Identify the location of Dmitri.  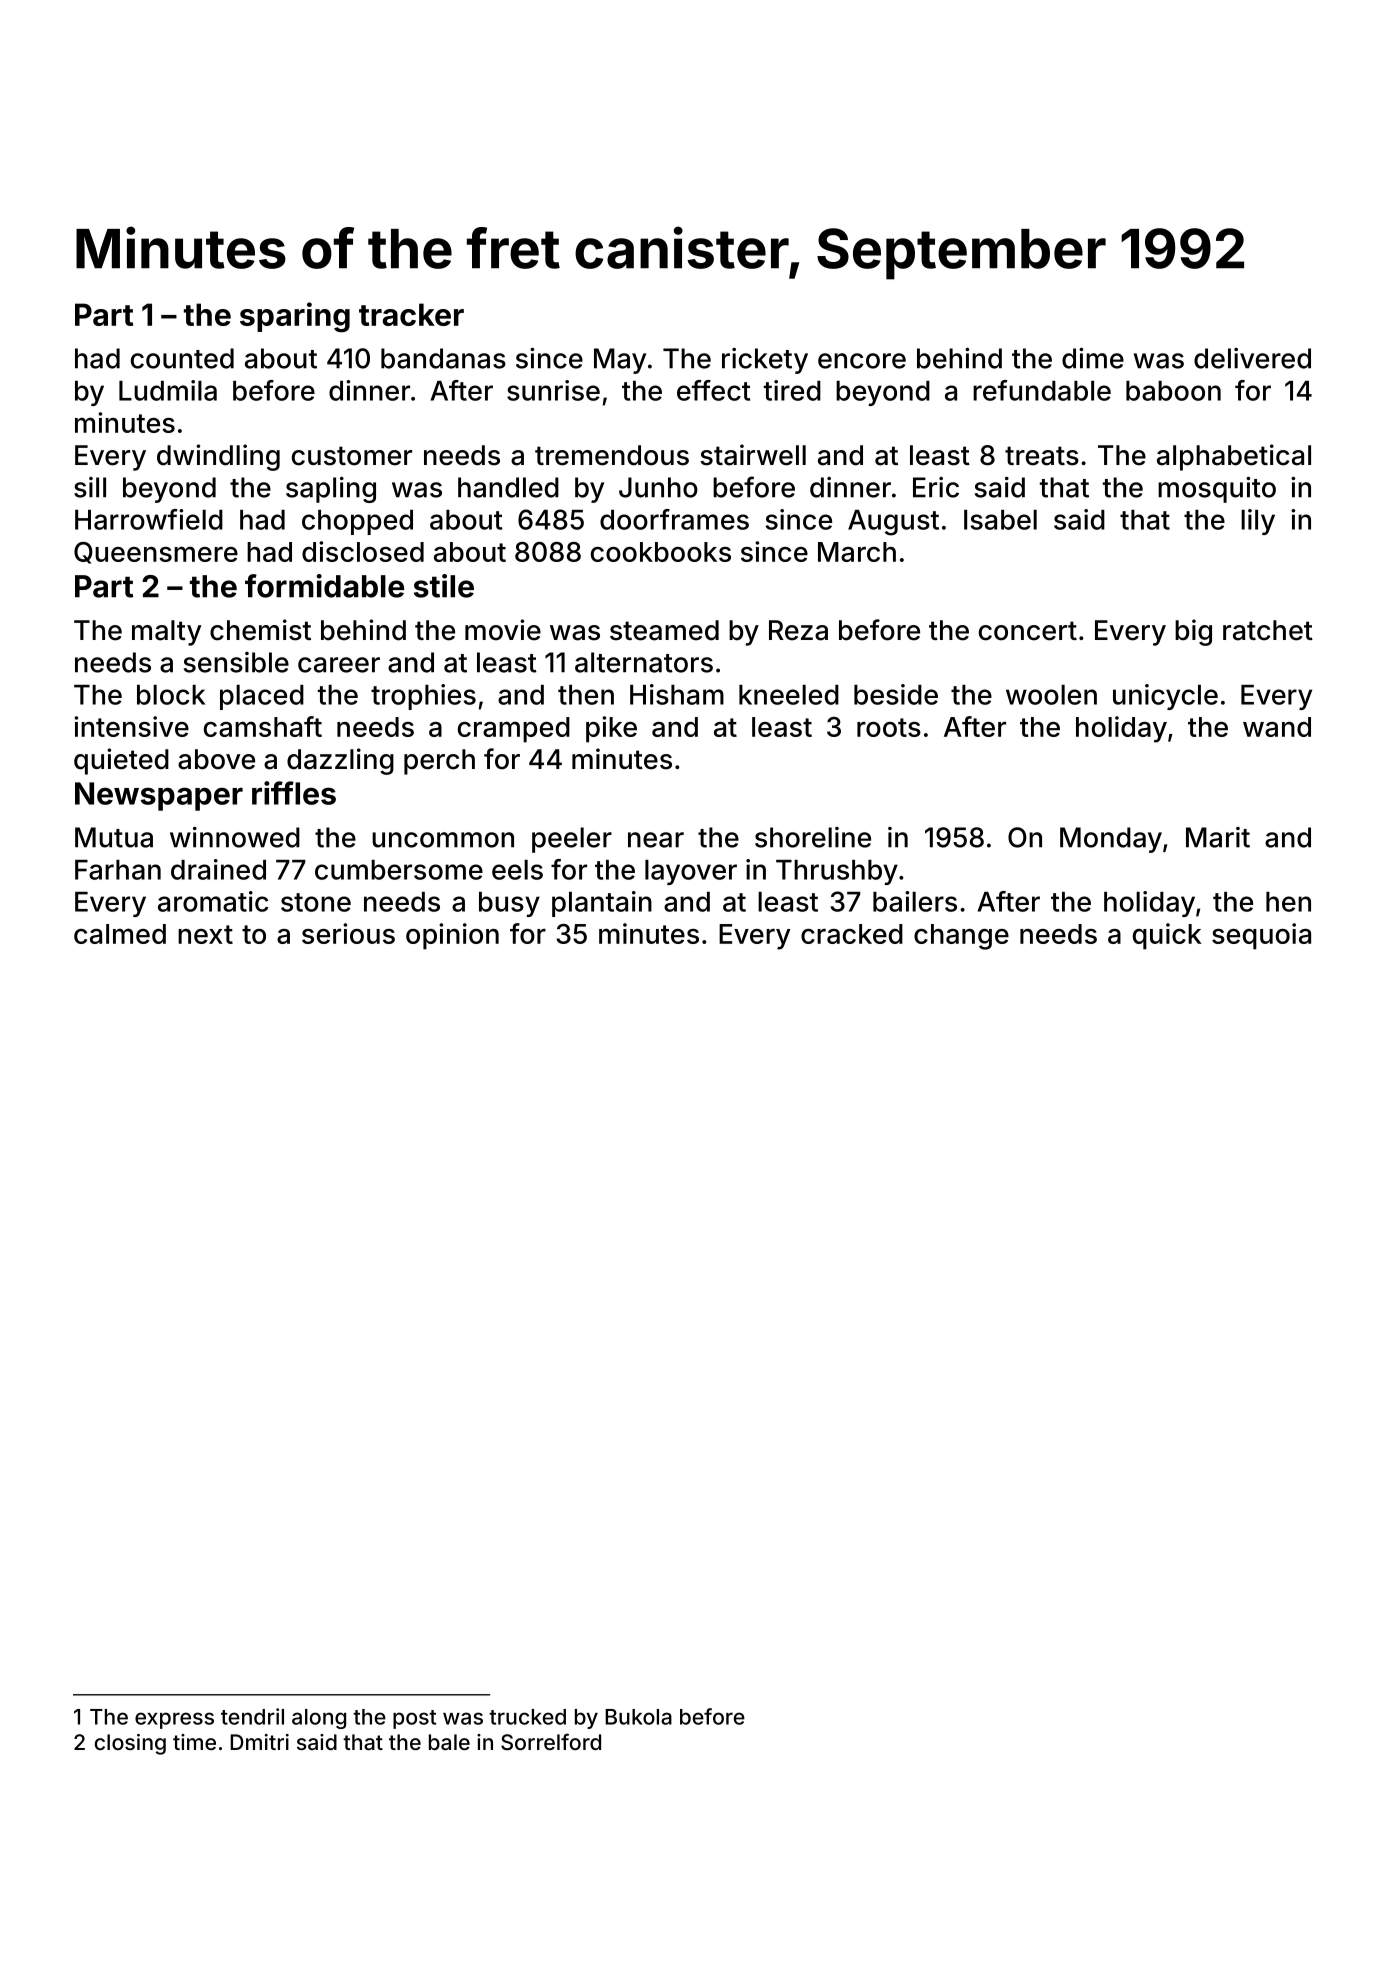
(259, 1742).
